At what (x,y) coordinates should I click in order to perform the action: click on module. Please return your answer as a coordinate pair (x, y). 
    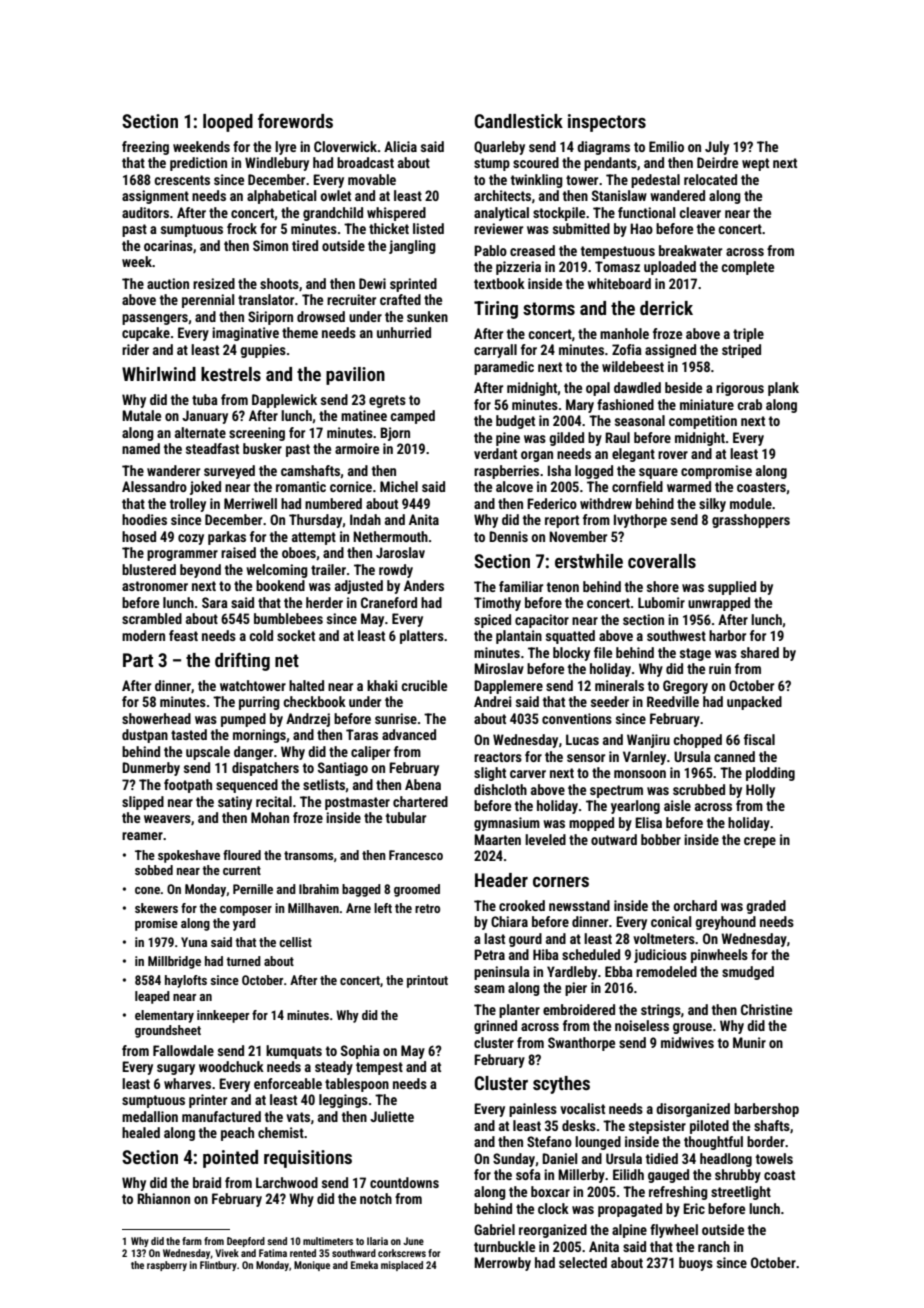
    Looking at the image, I should click on (751, 503).
